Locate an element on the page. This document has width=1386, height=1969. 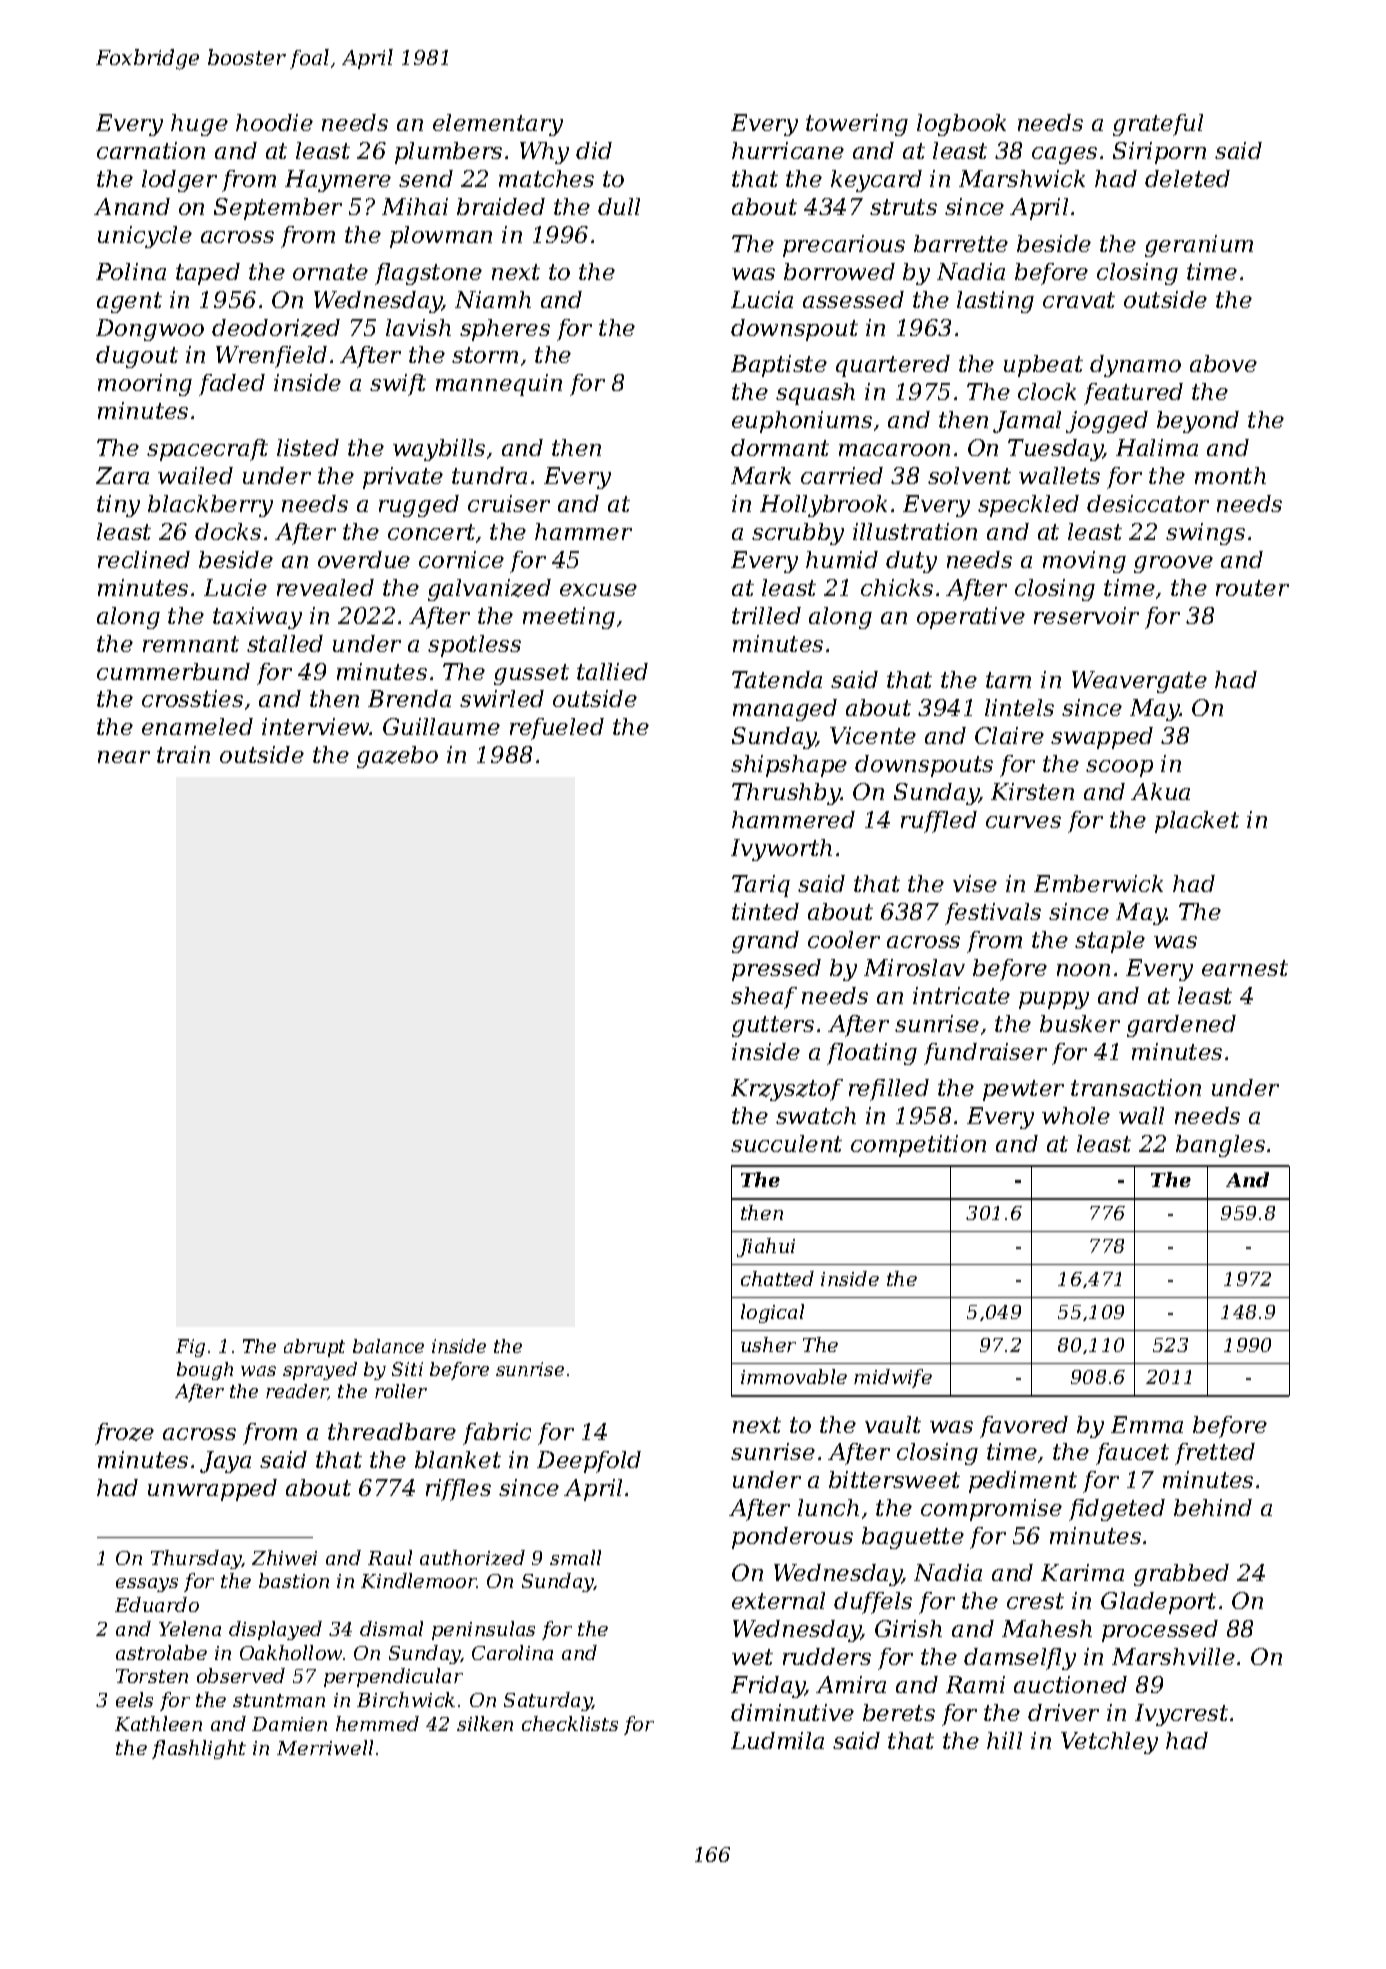
Ivyworth is located at coordinates (781, 850).
